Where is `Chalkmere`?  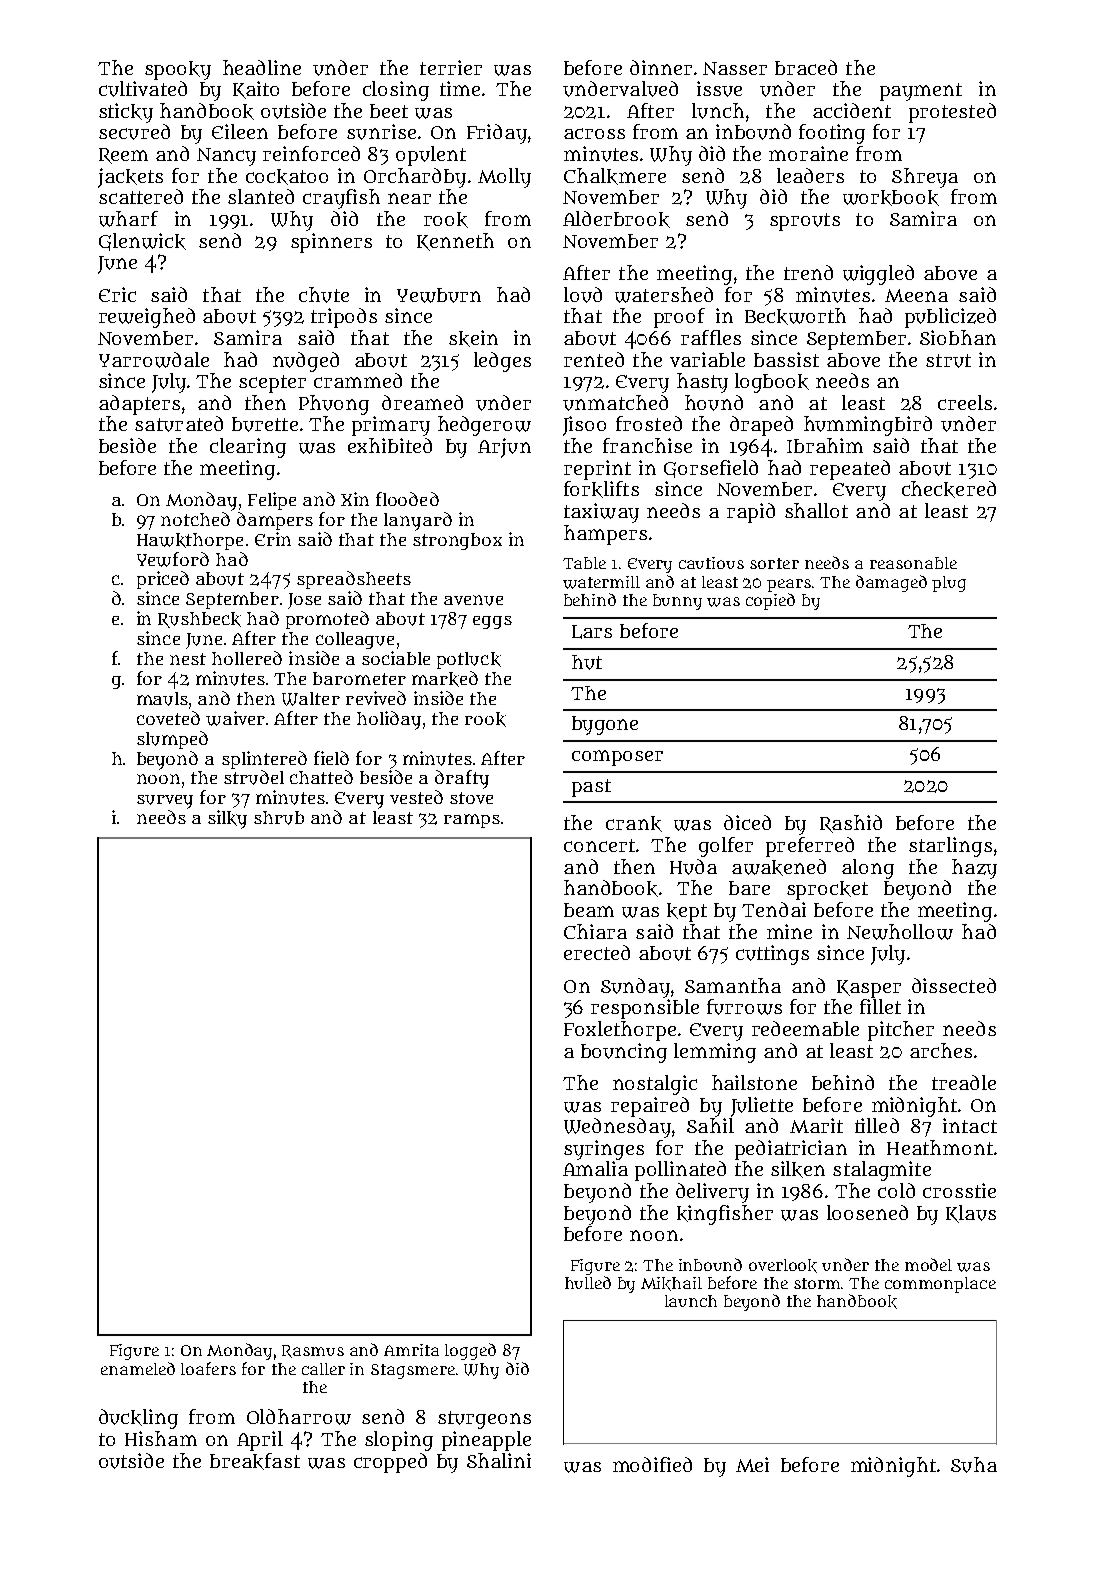 Chalkmere is located at coordinates (615, 176).
